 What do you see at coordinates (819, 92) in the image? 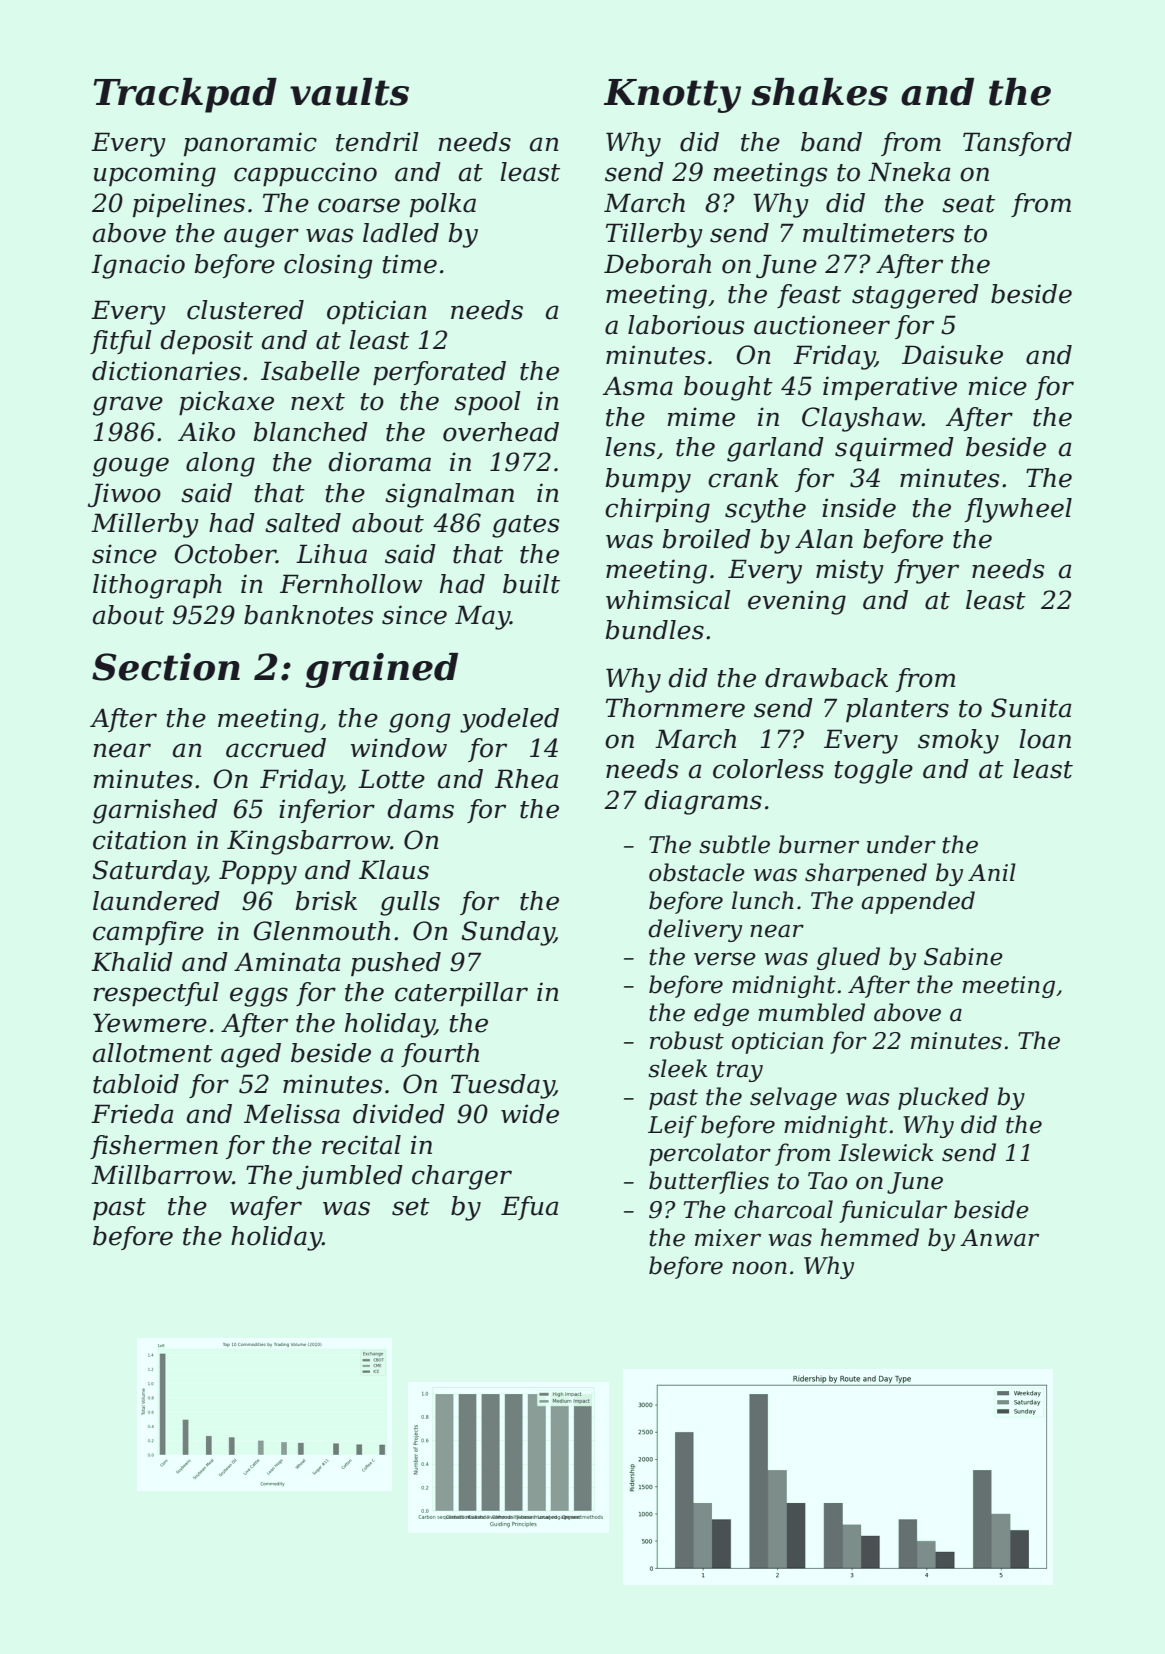
I see `shakes` at bounding box center [819, 92].
